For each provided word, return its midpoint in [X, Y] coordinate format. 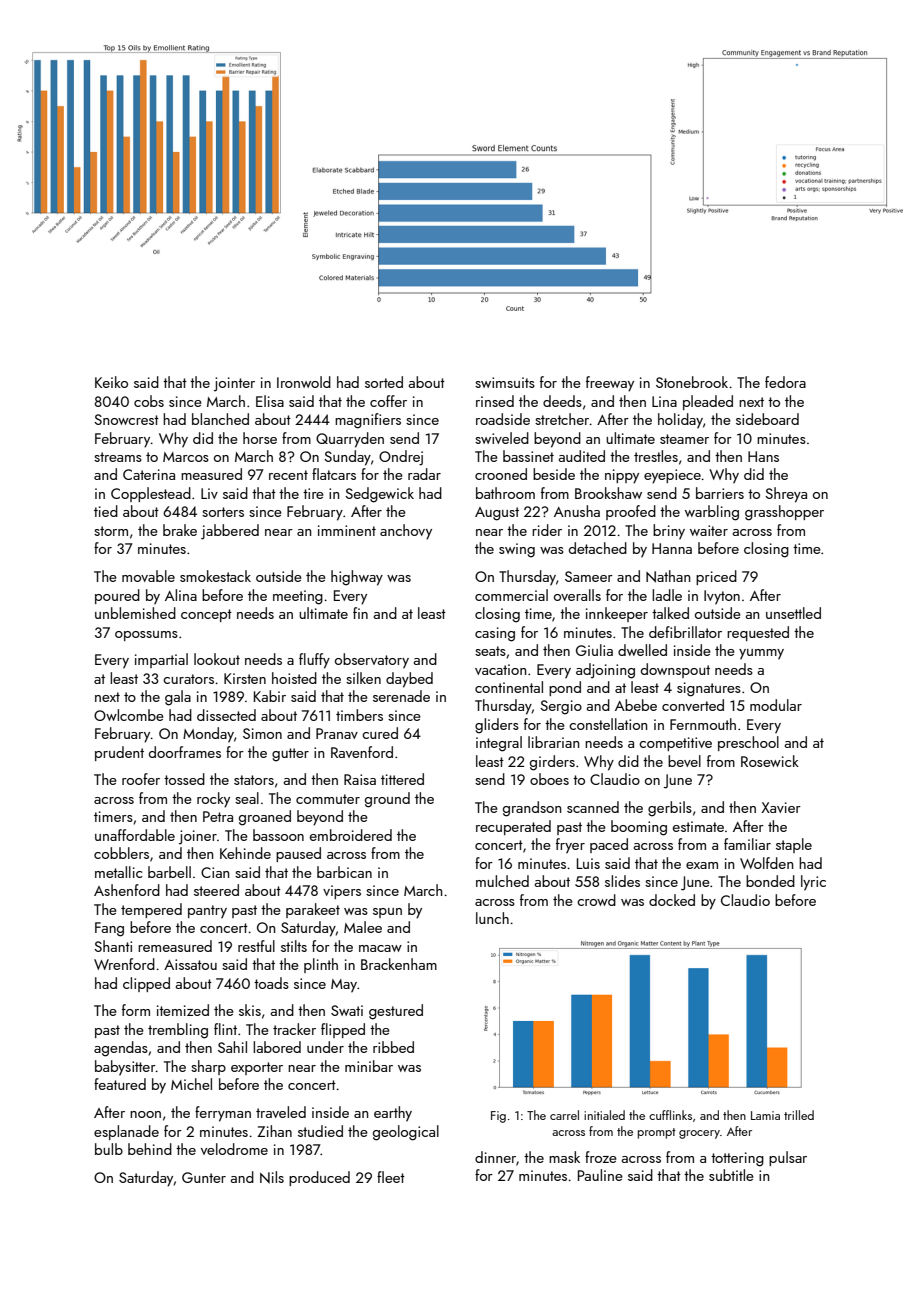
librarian [553, 742]
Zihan [274, 1131]
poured [117, 596]
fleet [391, 1177]
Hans [763, 456]
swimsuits [505, 382]
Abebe [636, 705]
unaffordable [135, 835]
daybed [409, 680]
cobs [149, 401]
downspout [675, 670]
